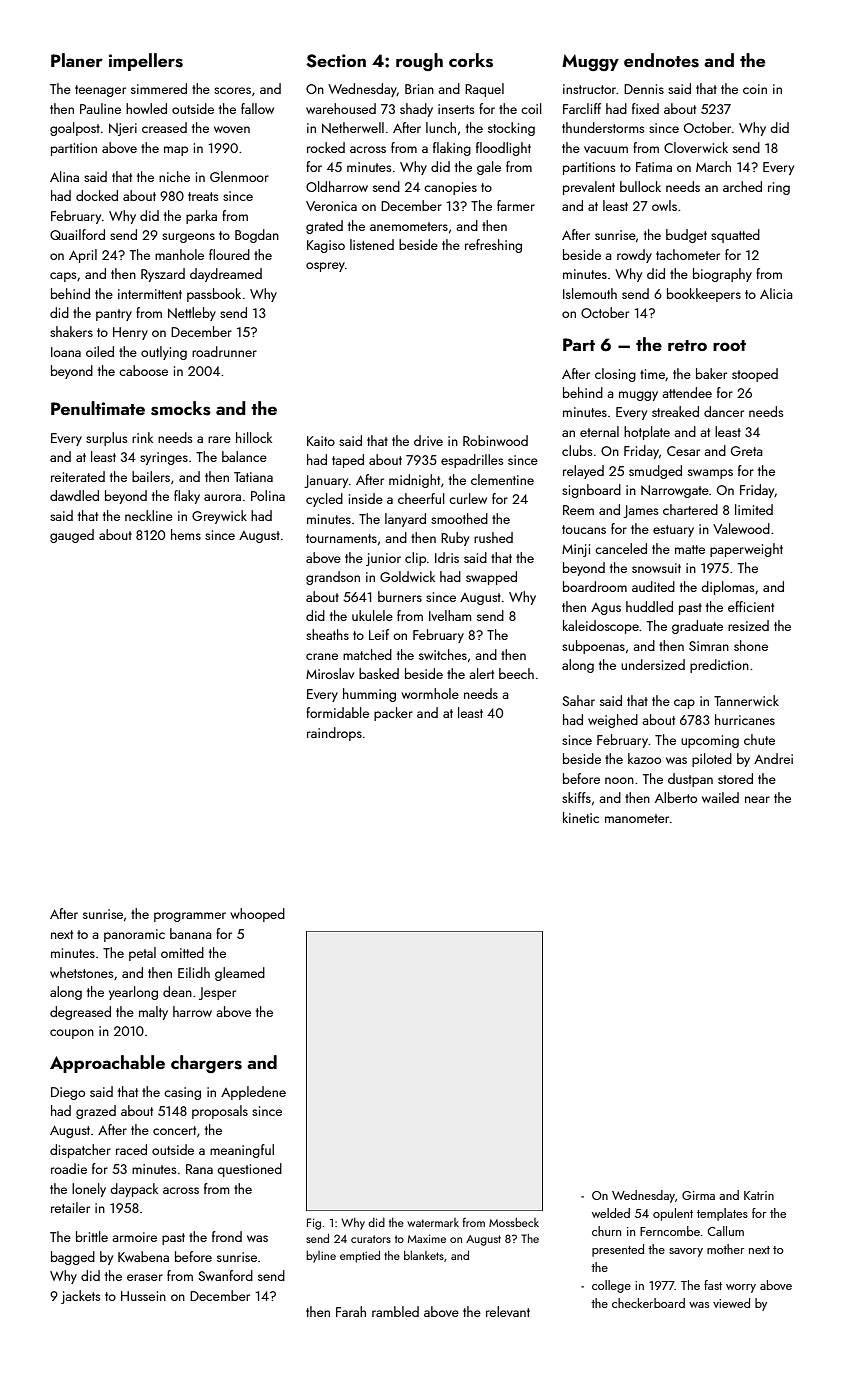 This document has width=849, height=1400. What do you see at coordinates (322, 656) in the document?
I see `crane` at bounding box center [322, 656].
